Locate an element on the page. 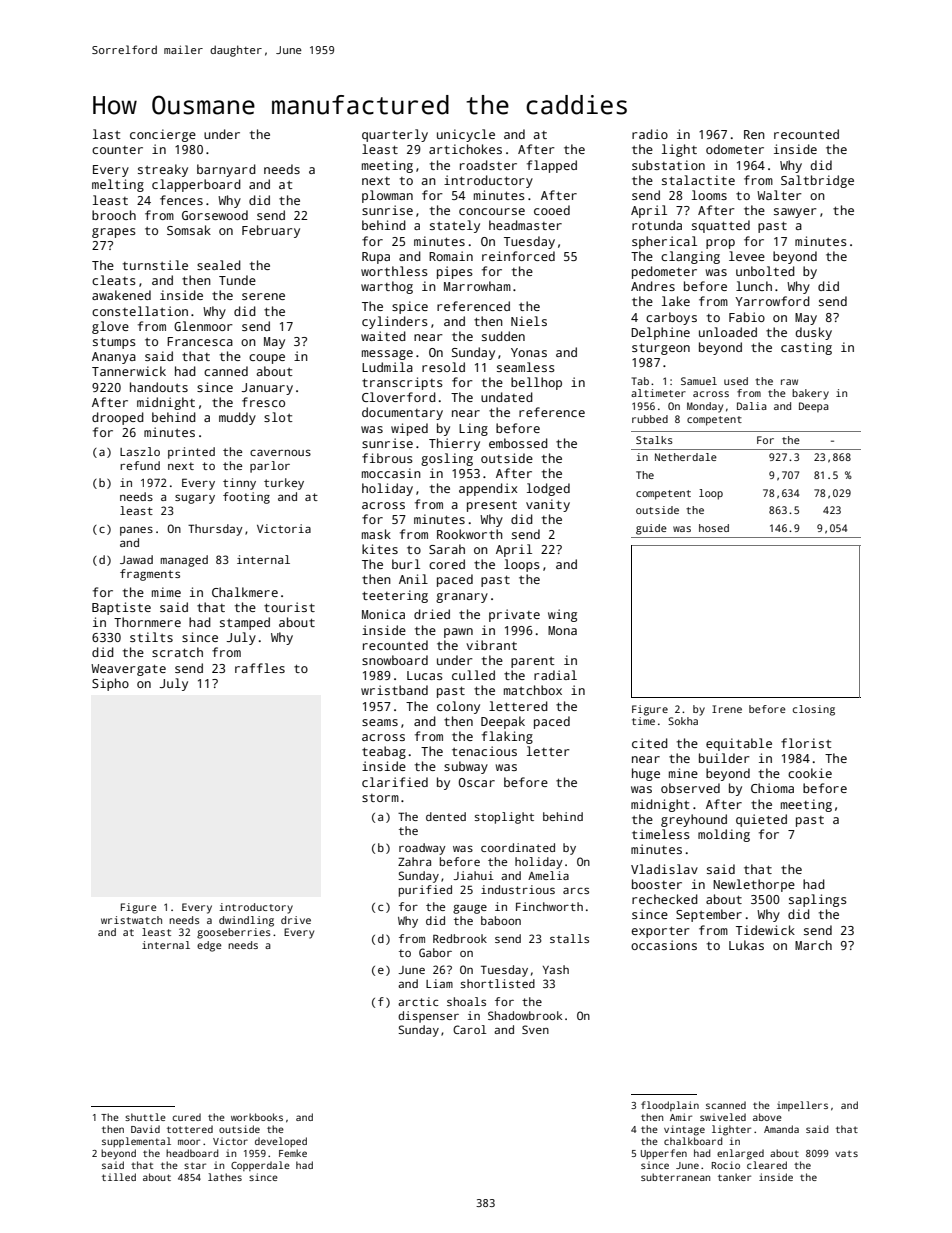 Image resolution: width=952 pixels, height=1233 pixels. fresco is located at coordinates (263, 402).
